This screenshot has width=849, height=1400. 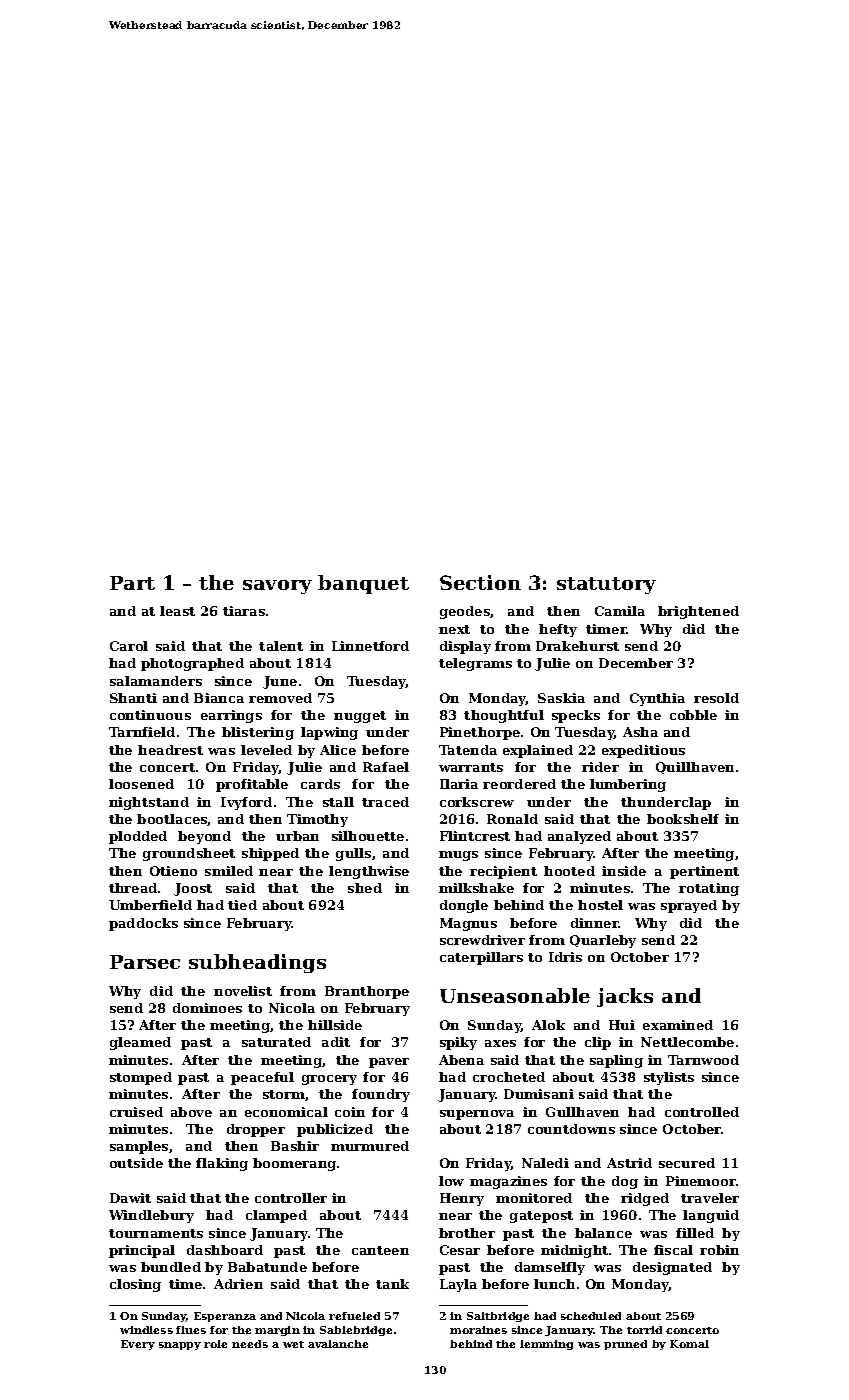 What do you see at coordinates (145, 962) in the screenshot?
I see `Parsec` at bounding box center [145, 962].
